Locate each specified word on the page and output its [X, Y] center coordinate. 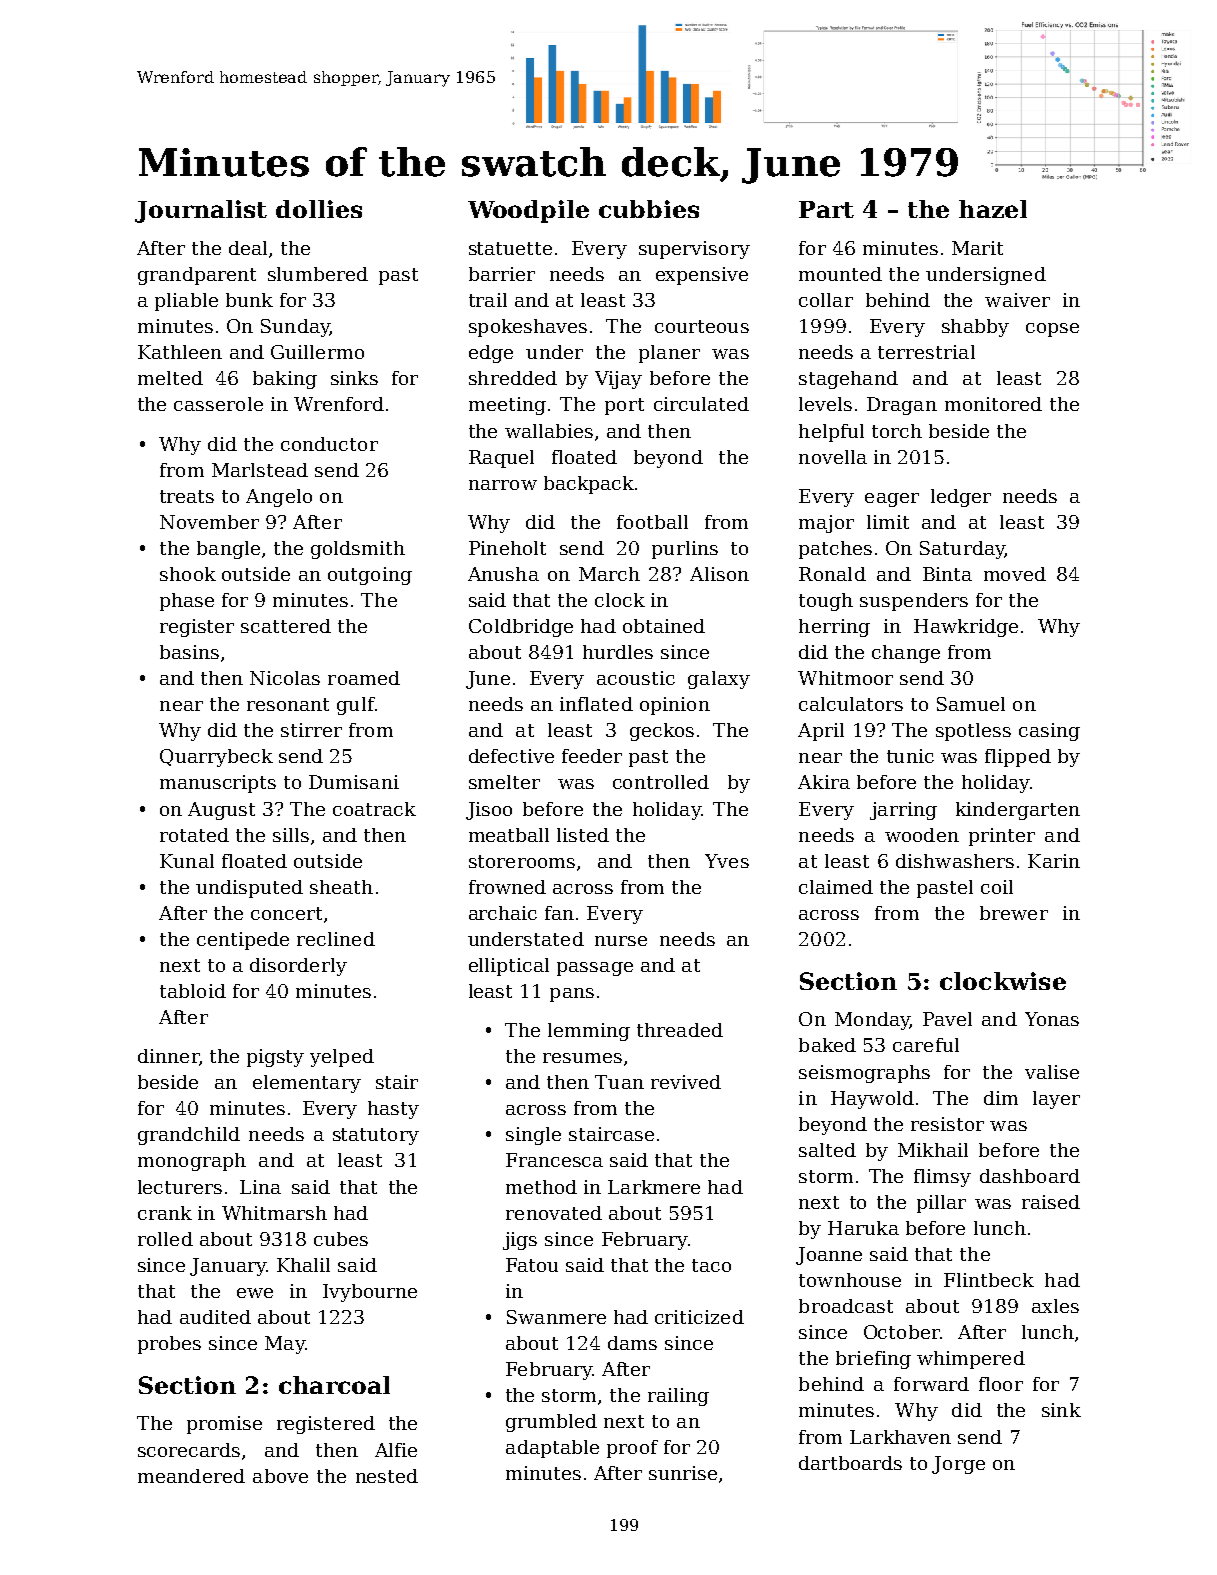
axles [1055, 1306]
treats [187, 496]
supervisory [694, 250]
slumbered [318, 274]
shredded [513, 378]
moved [1015, 574]
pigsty [275, 1058]
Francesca [554, 1160]
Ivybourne [370, 1293]
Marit [977, 248]
